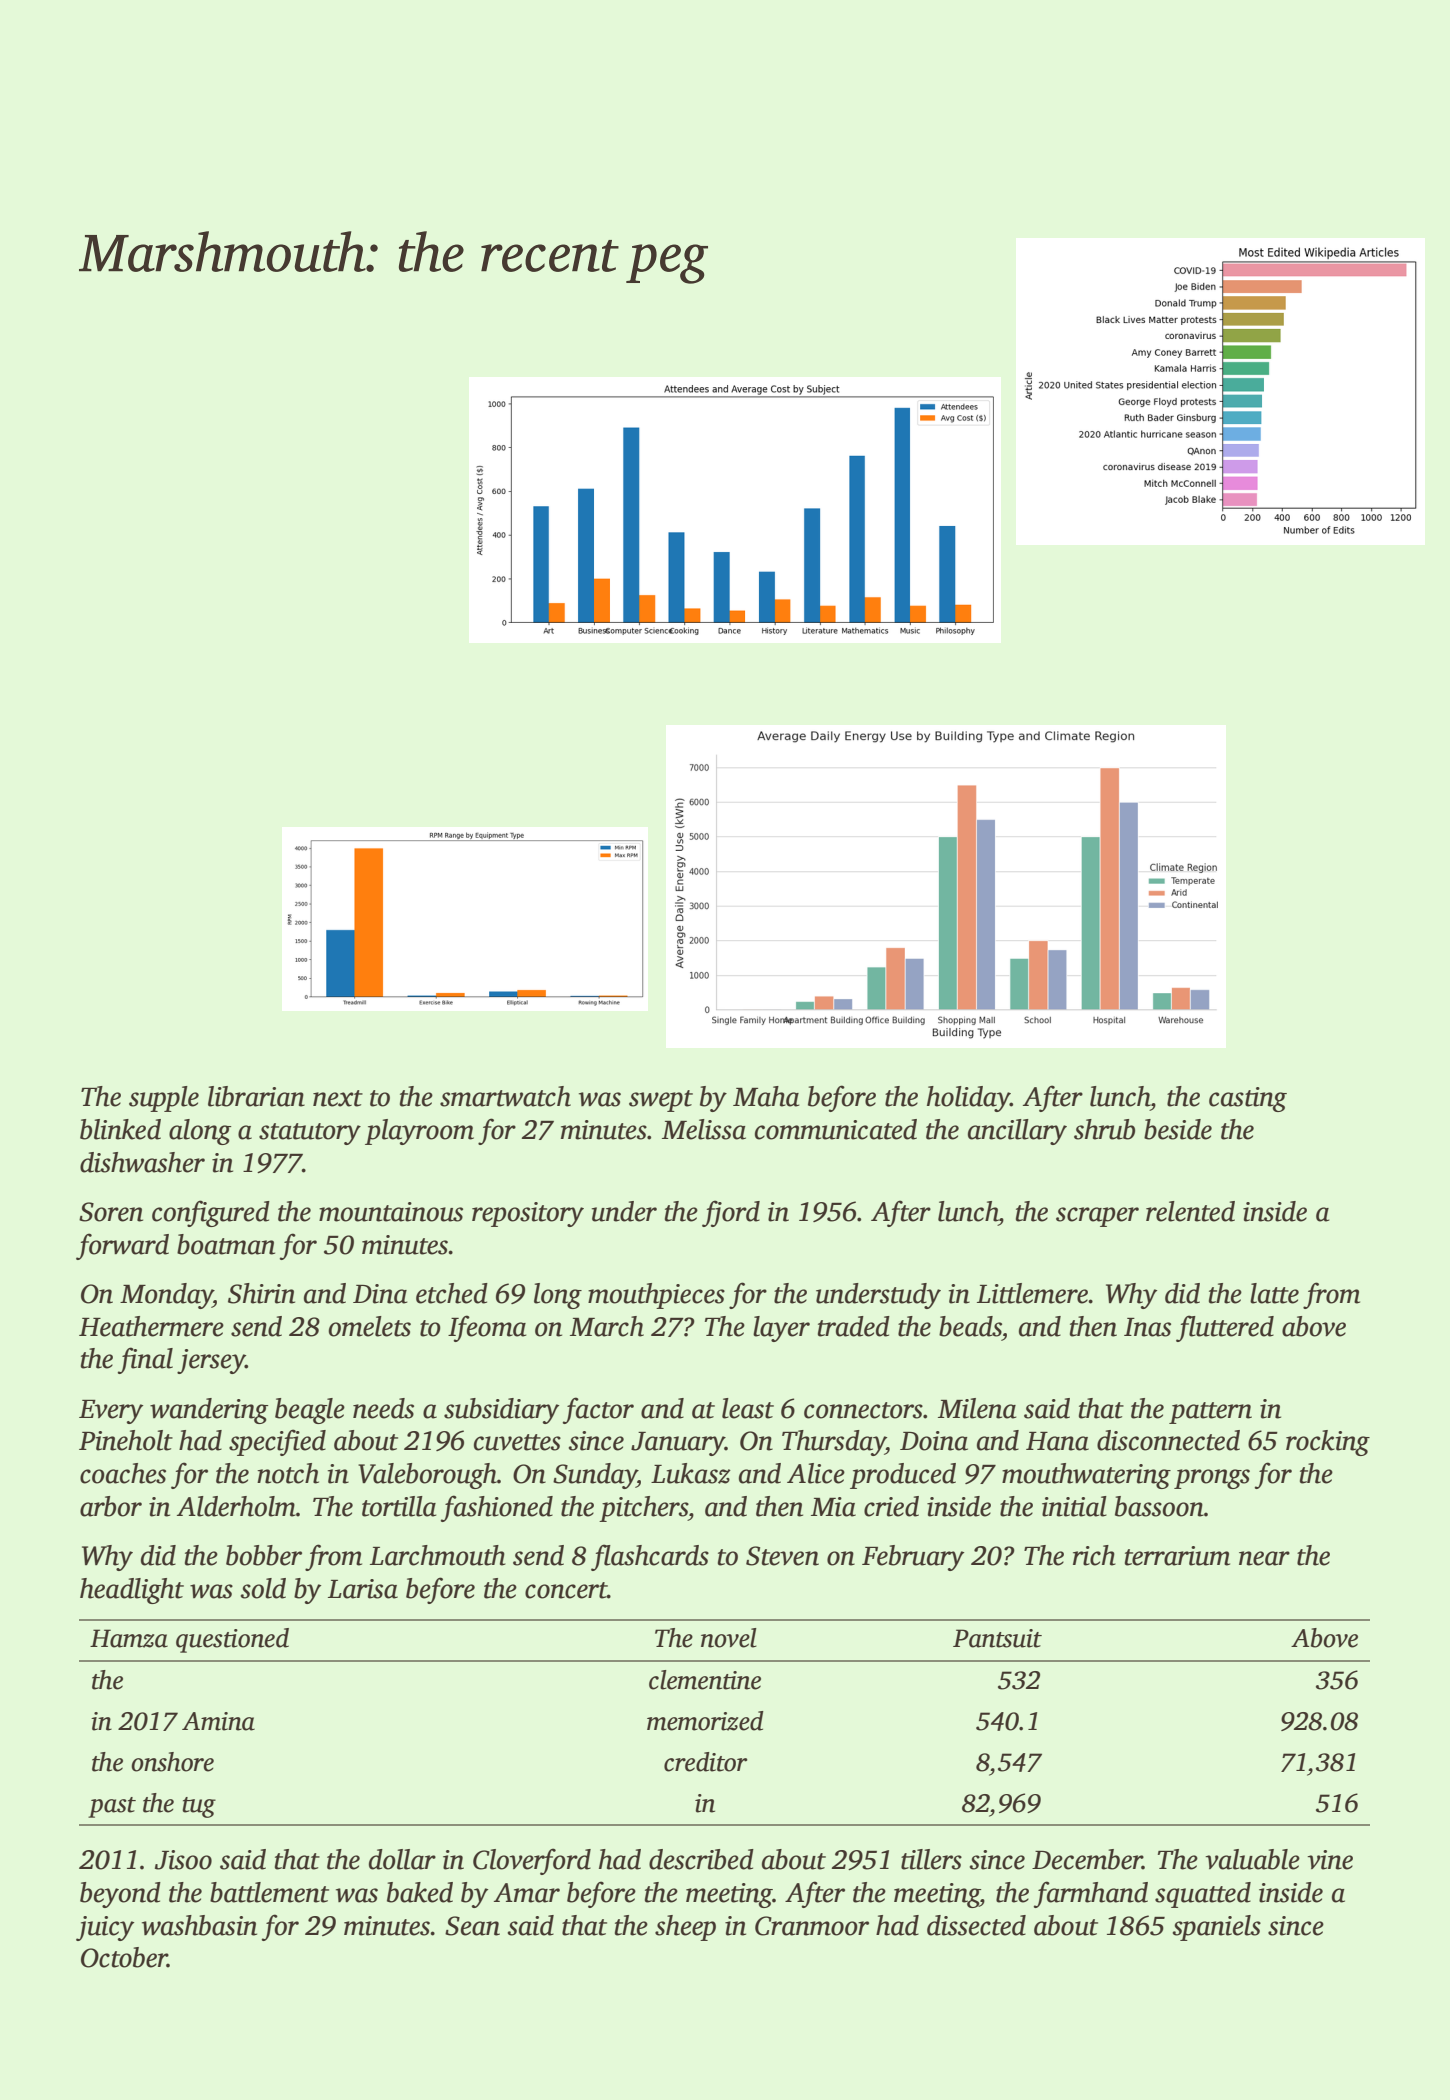  I want to click on forward, so click(122, 1246).
